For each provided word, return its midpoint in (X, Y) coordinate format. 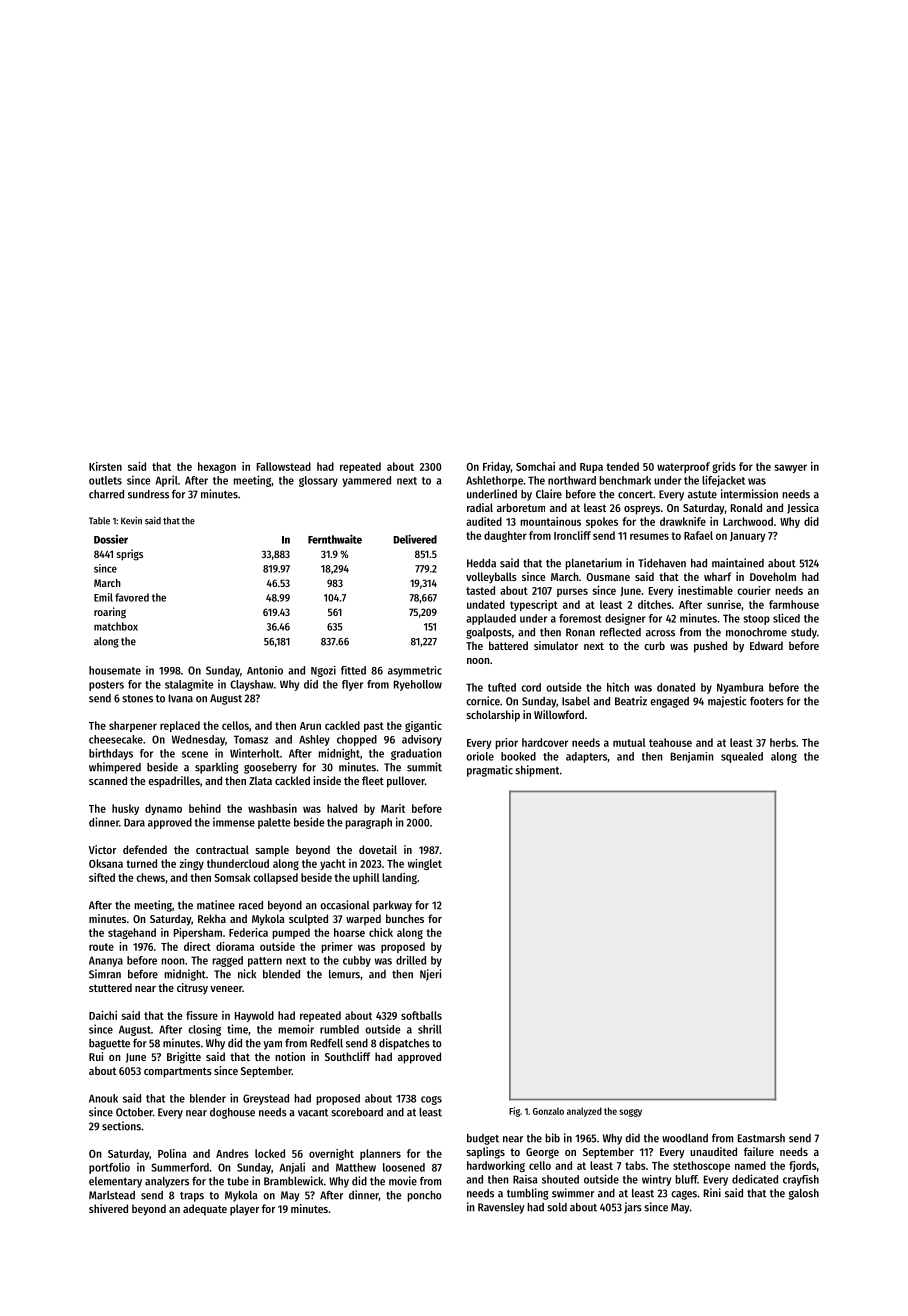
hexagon (217, 467)
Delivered (415, 539)
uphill (366, 878)
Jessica (803, 508)
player (244, 1210)
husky (125, 809)
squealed (742, 757)
